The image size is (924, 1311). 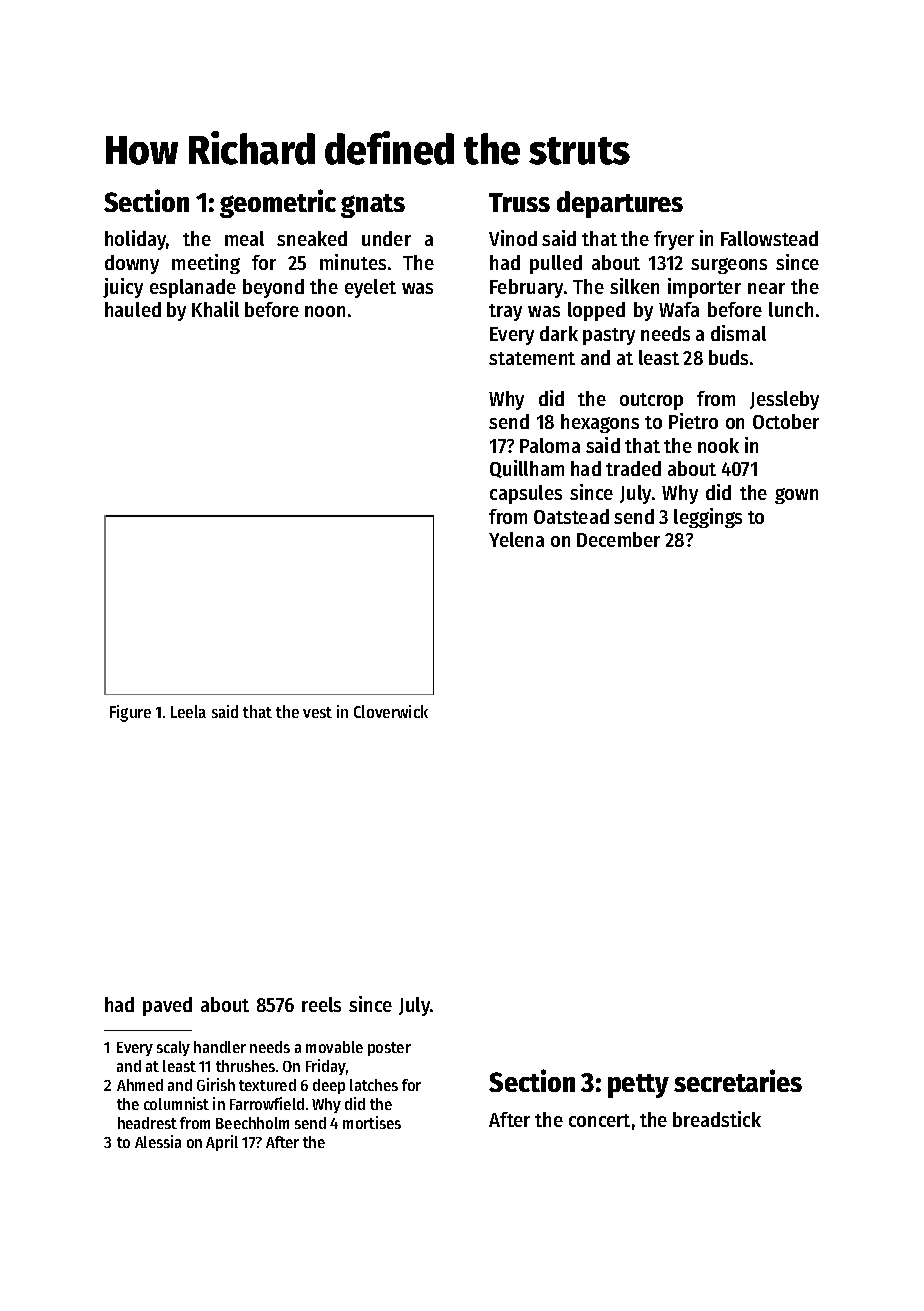 What do you see at coordinates (158, 1141) in the screenshot?
I see `Alessia` at bounding box center [158, 1141].
